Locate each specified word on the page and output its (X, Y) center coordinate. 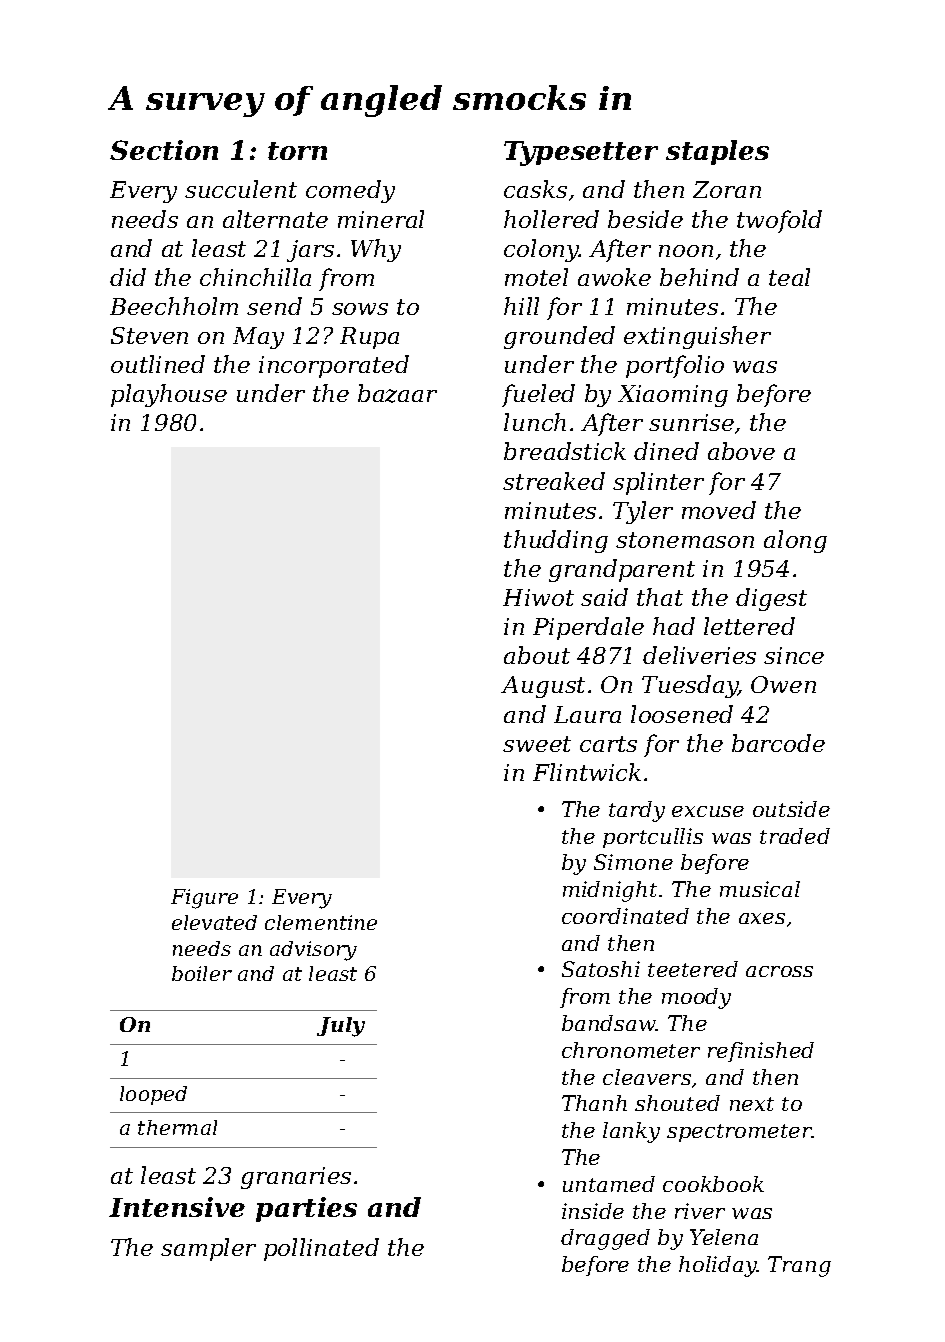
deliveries (699, 655)
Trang (799, 1266)
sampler (208, 1249)
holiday (718, 1266)
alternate (275, 219)
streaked (554, 481)
